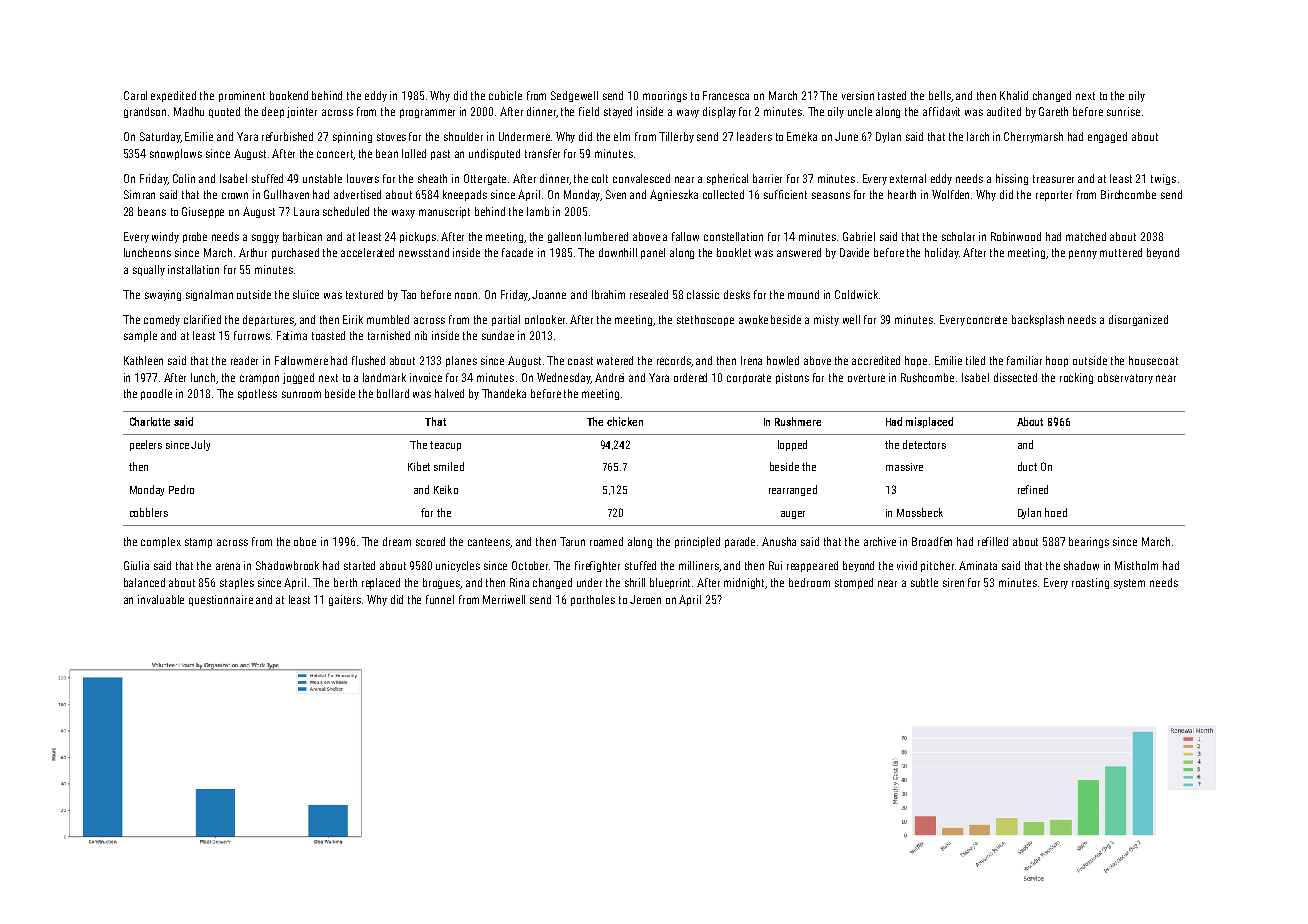 This image has width=1308, height=924. I want to click on familiar, so click(1024, 360).
